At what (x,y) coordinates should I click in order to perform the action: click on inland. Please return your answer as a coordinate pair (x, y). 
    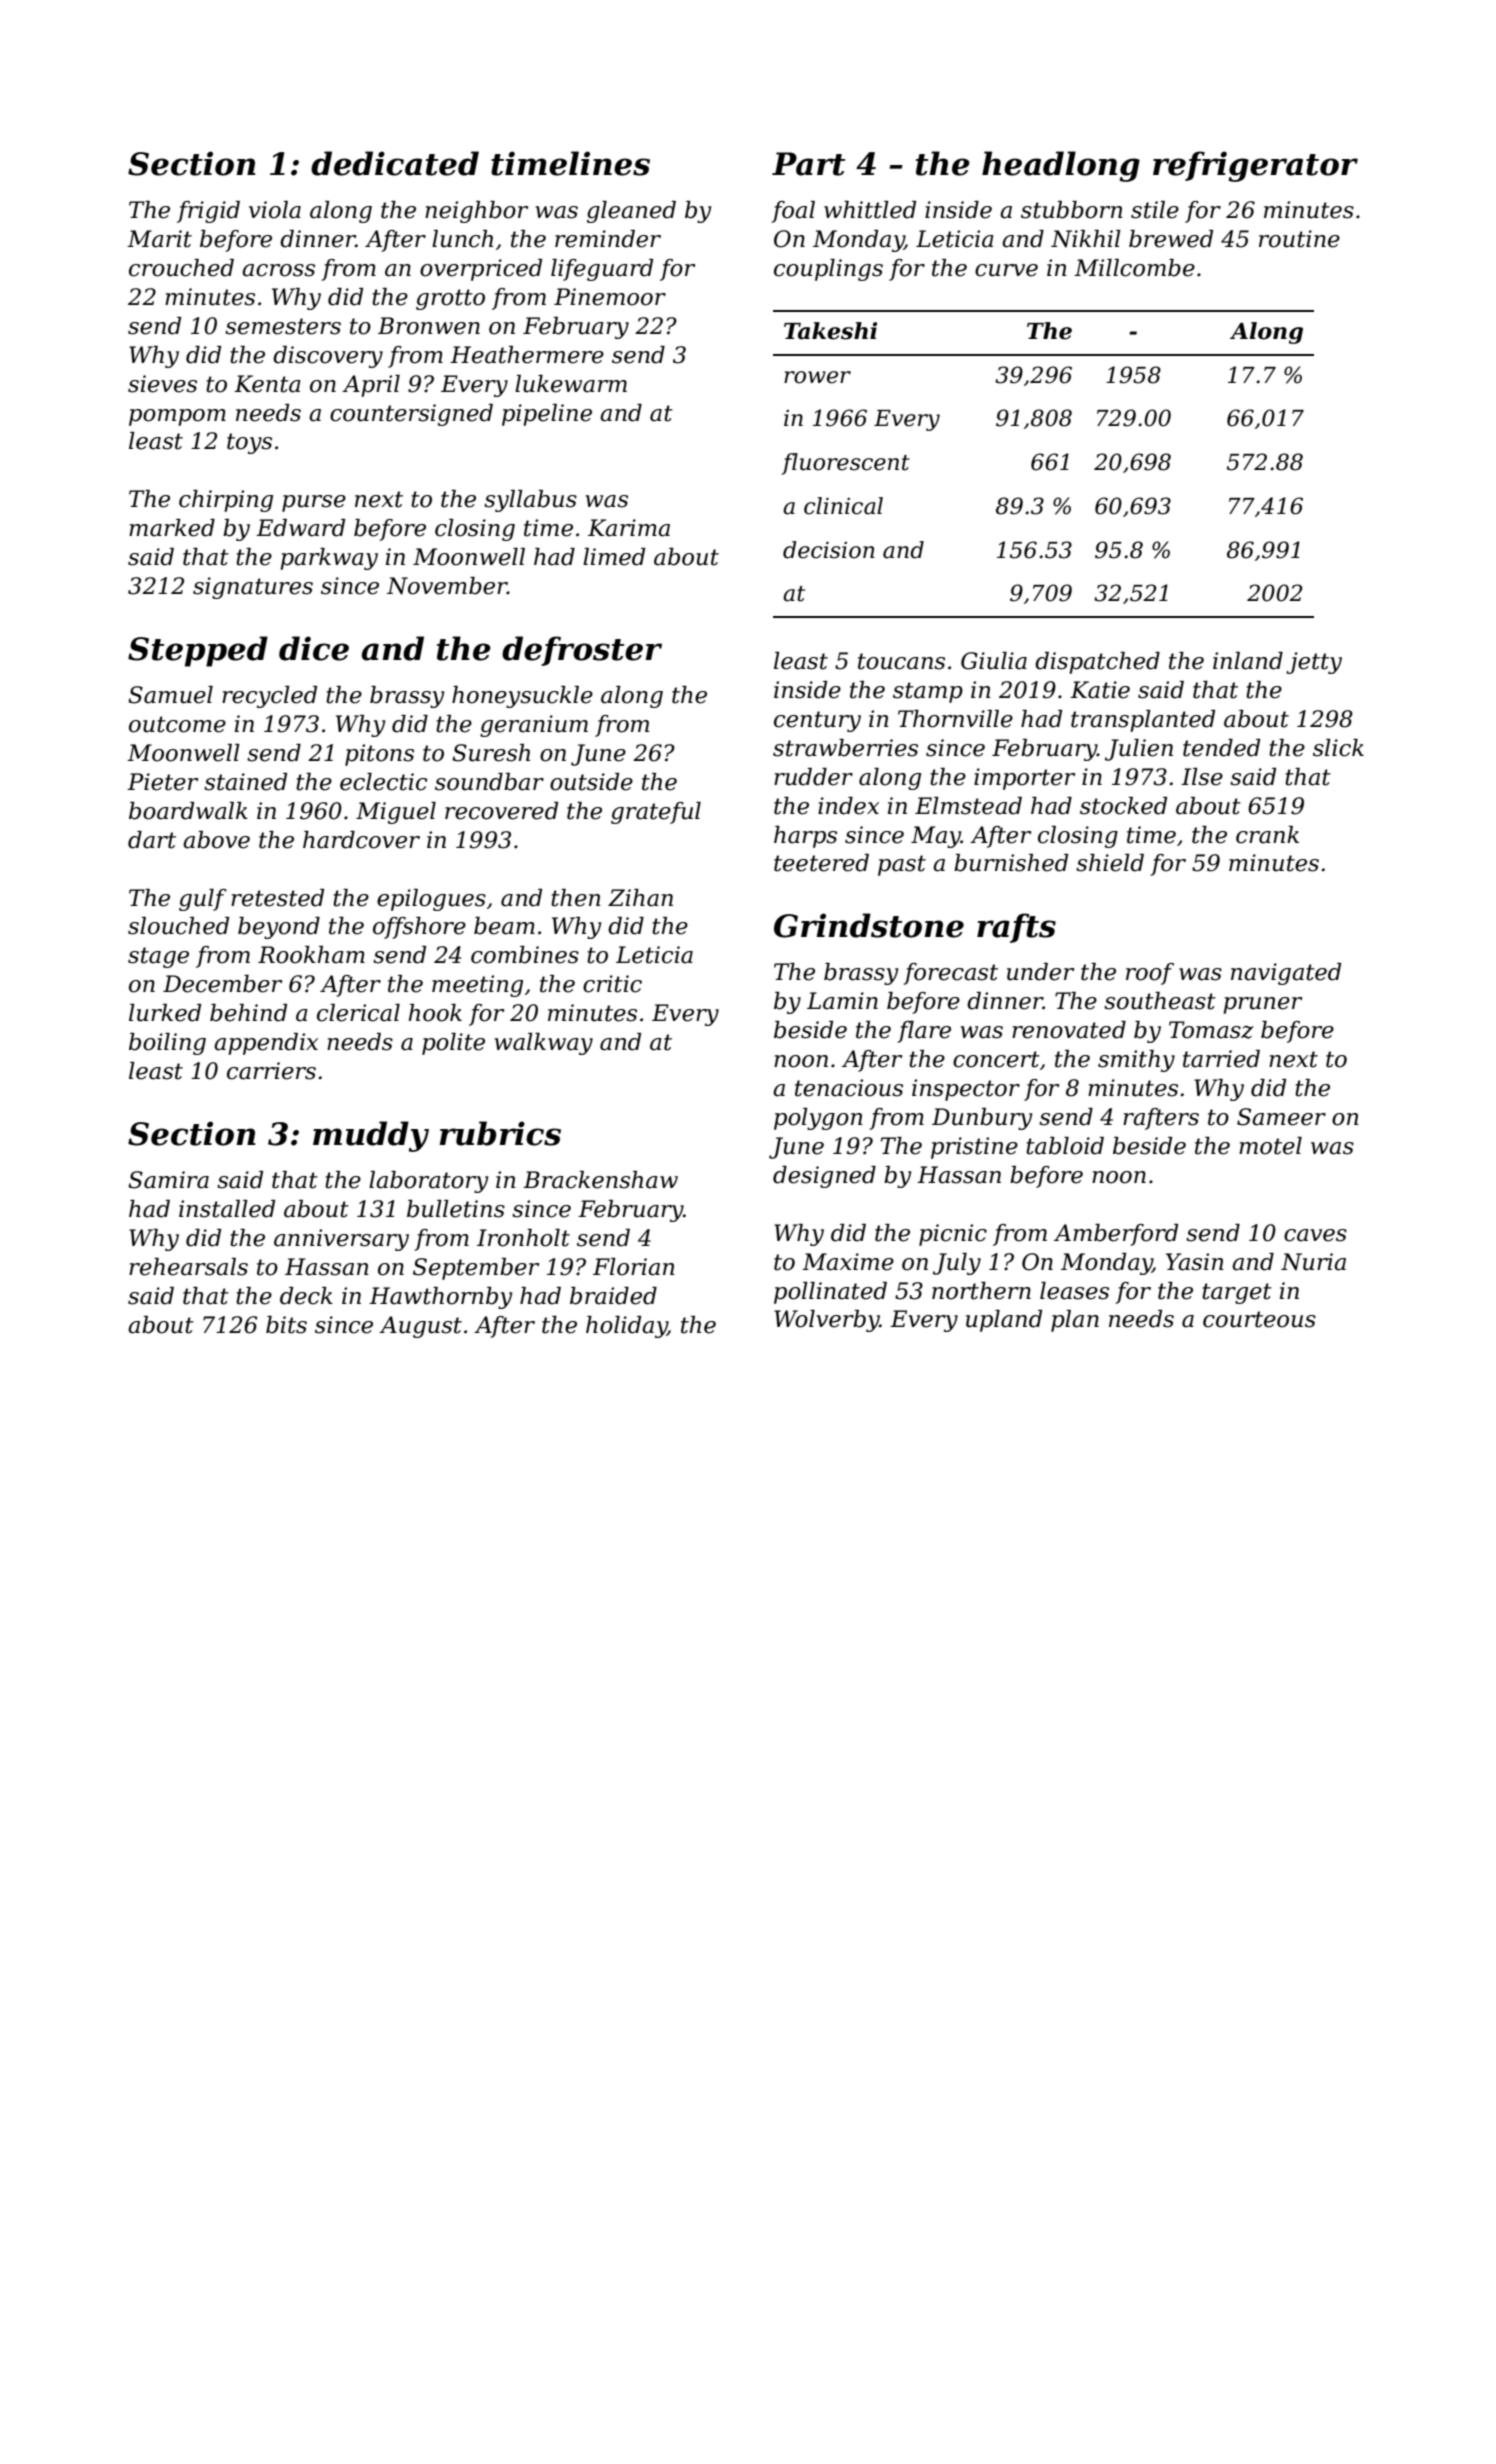
    Looking at the image, I should click on (1248, 661).
